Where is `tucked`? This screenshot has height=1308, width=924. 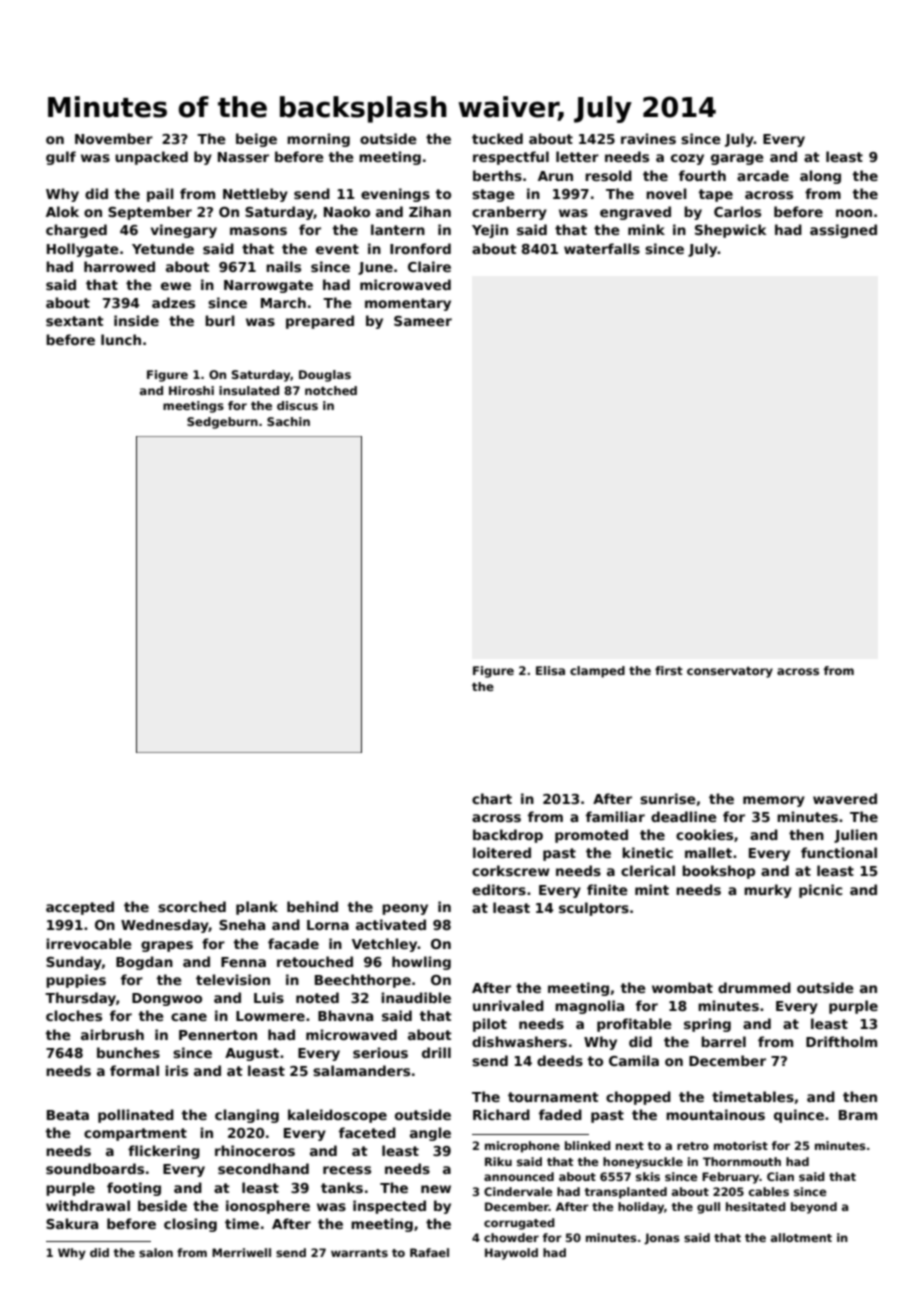
tucked is located at coordinates (497, 138).
